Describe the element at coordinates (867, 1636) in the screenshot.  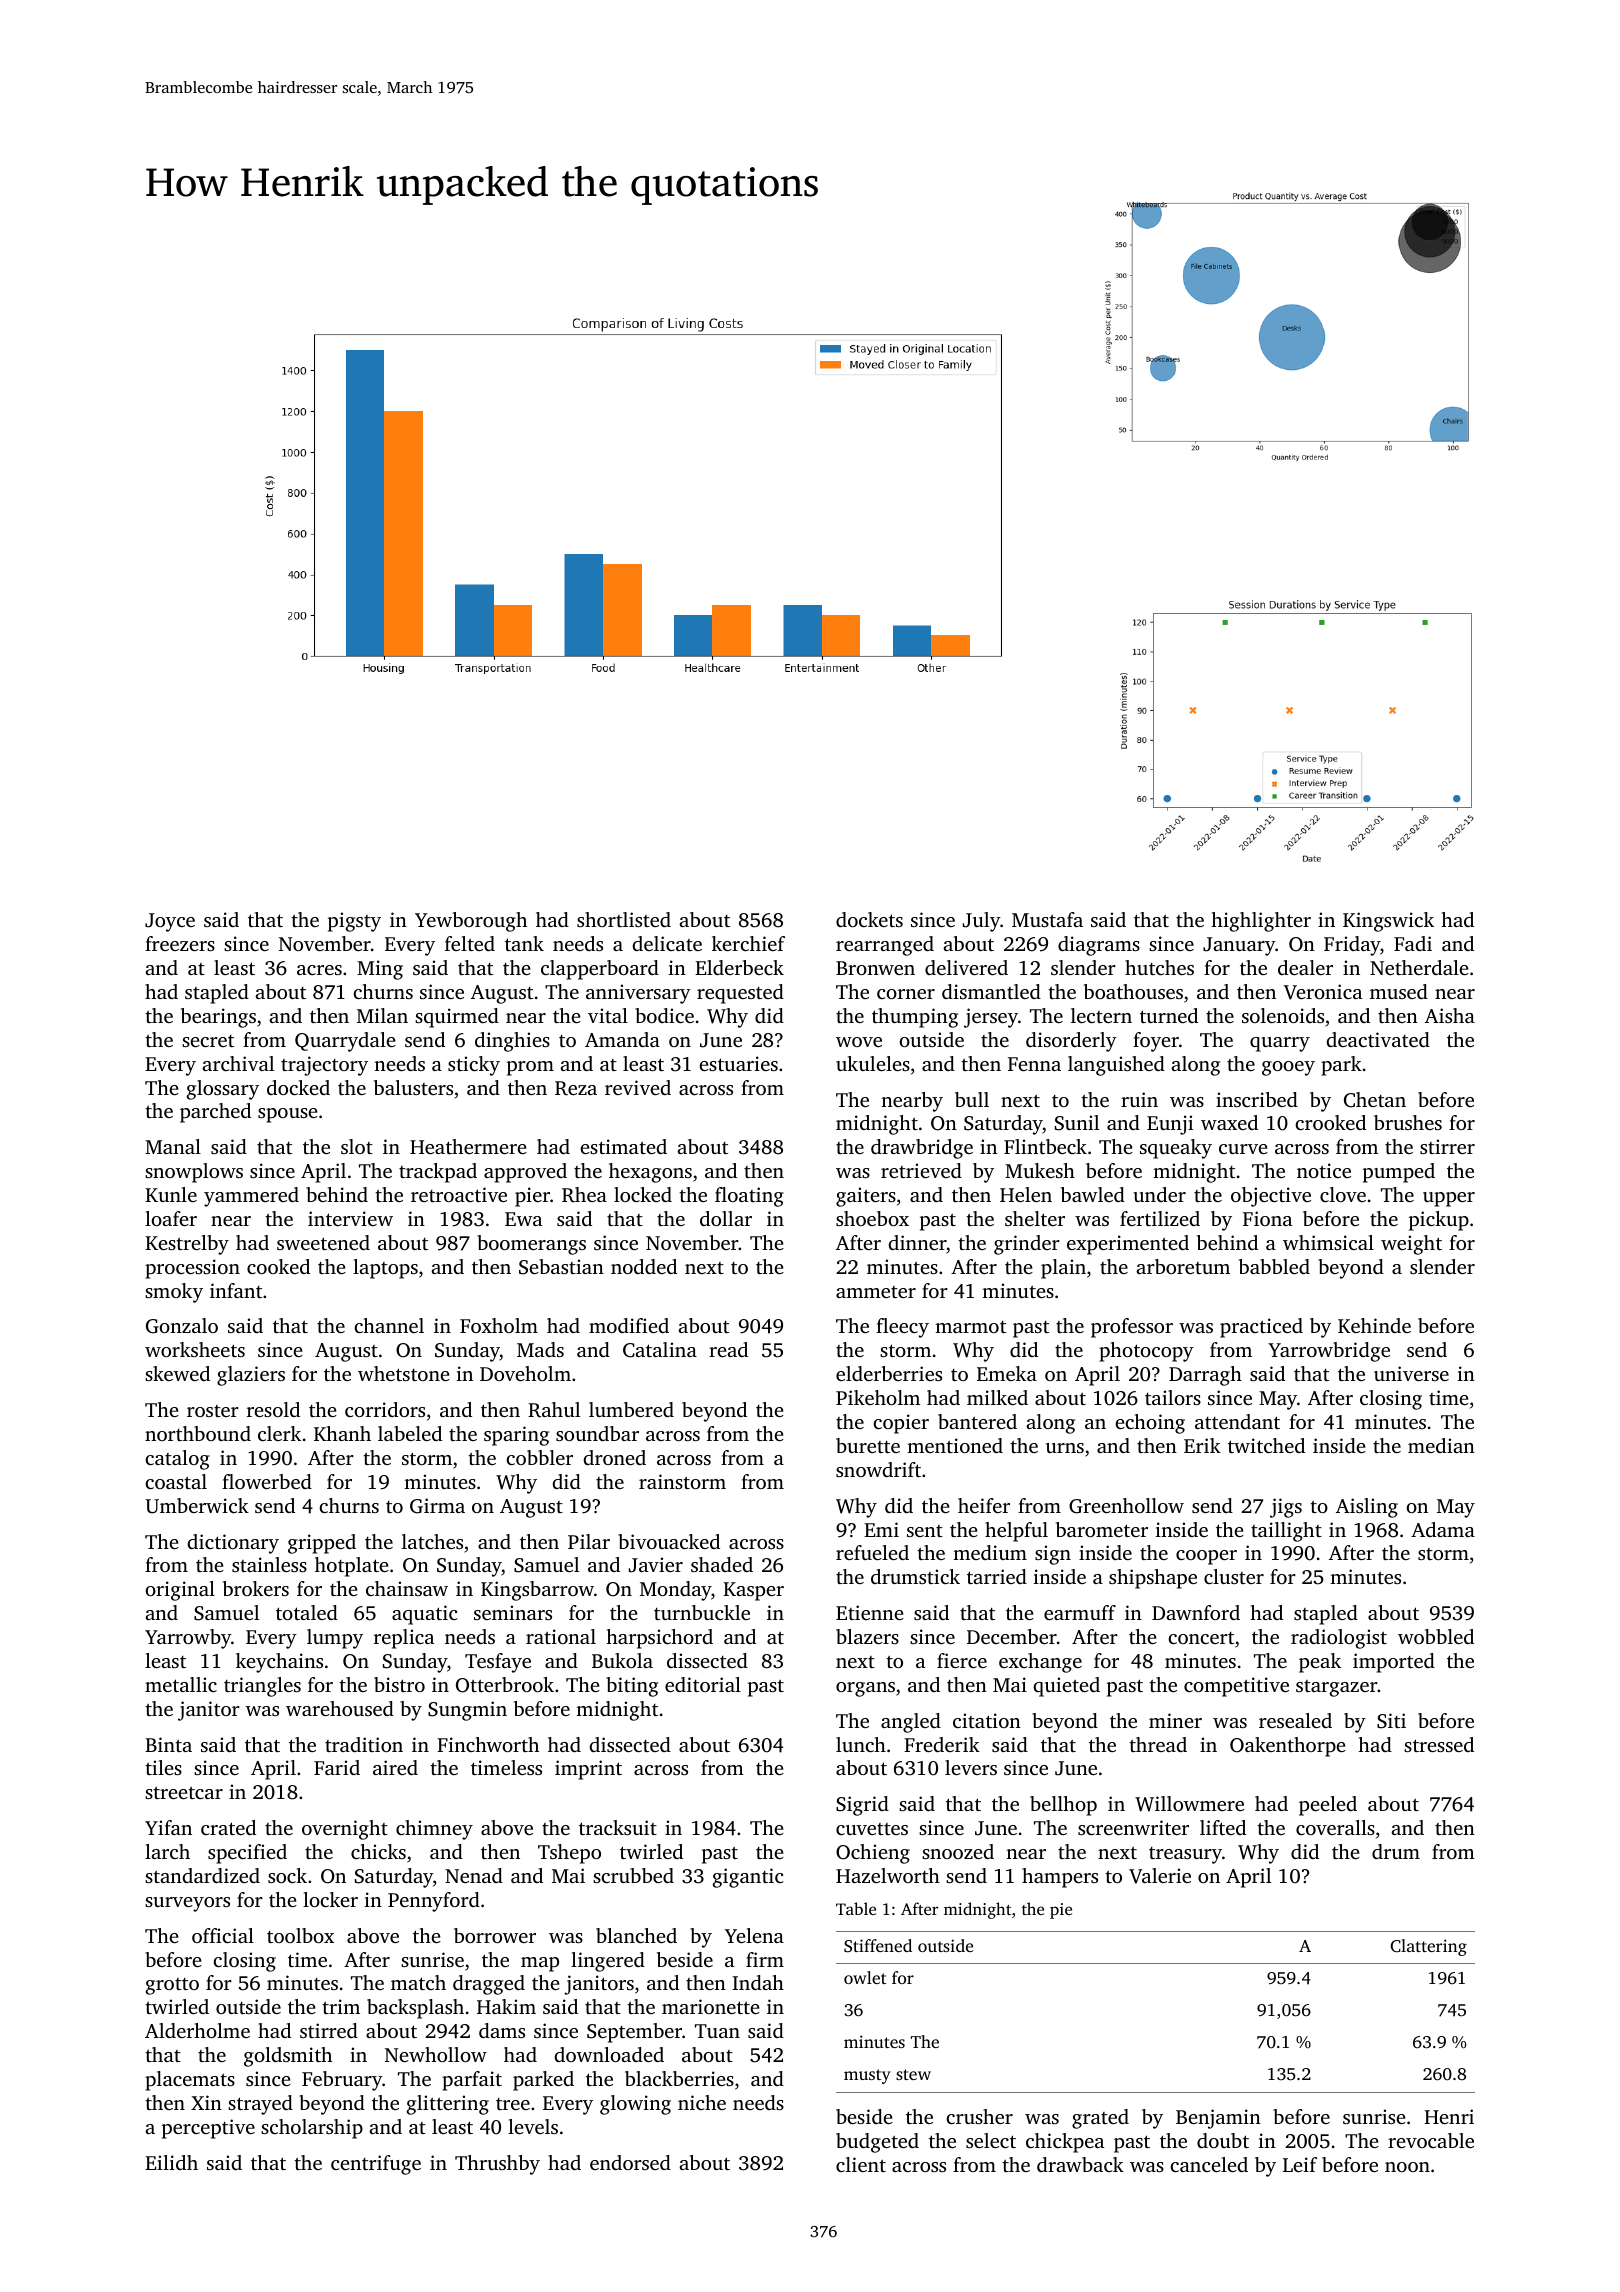
I see `blazers` at that location.
